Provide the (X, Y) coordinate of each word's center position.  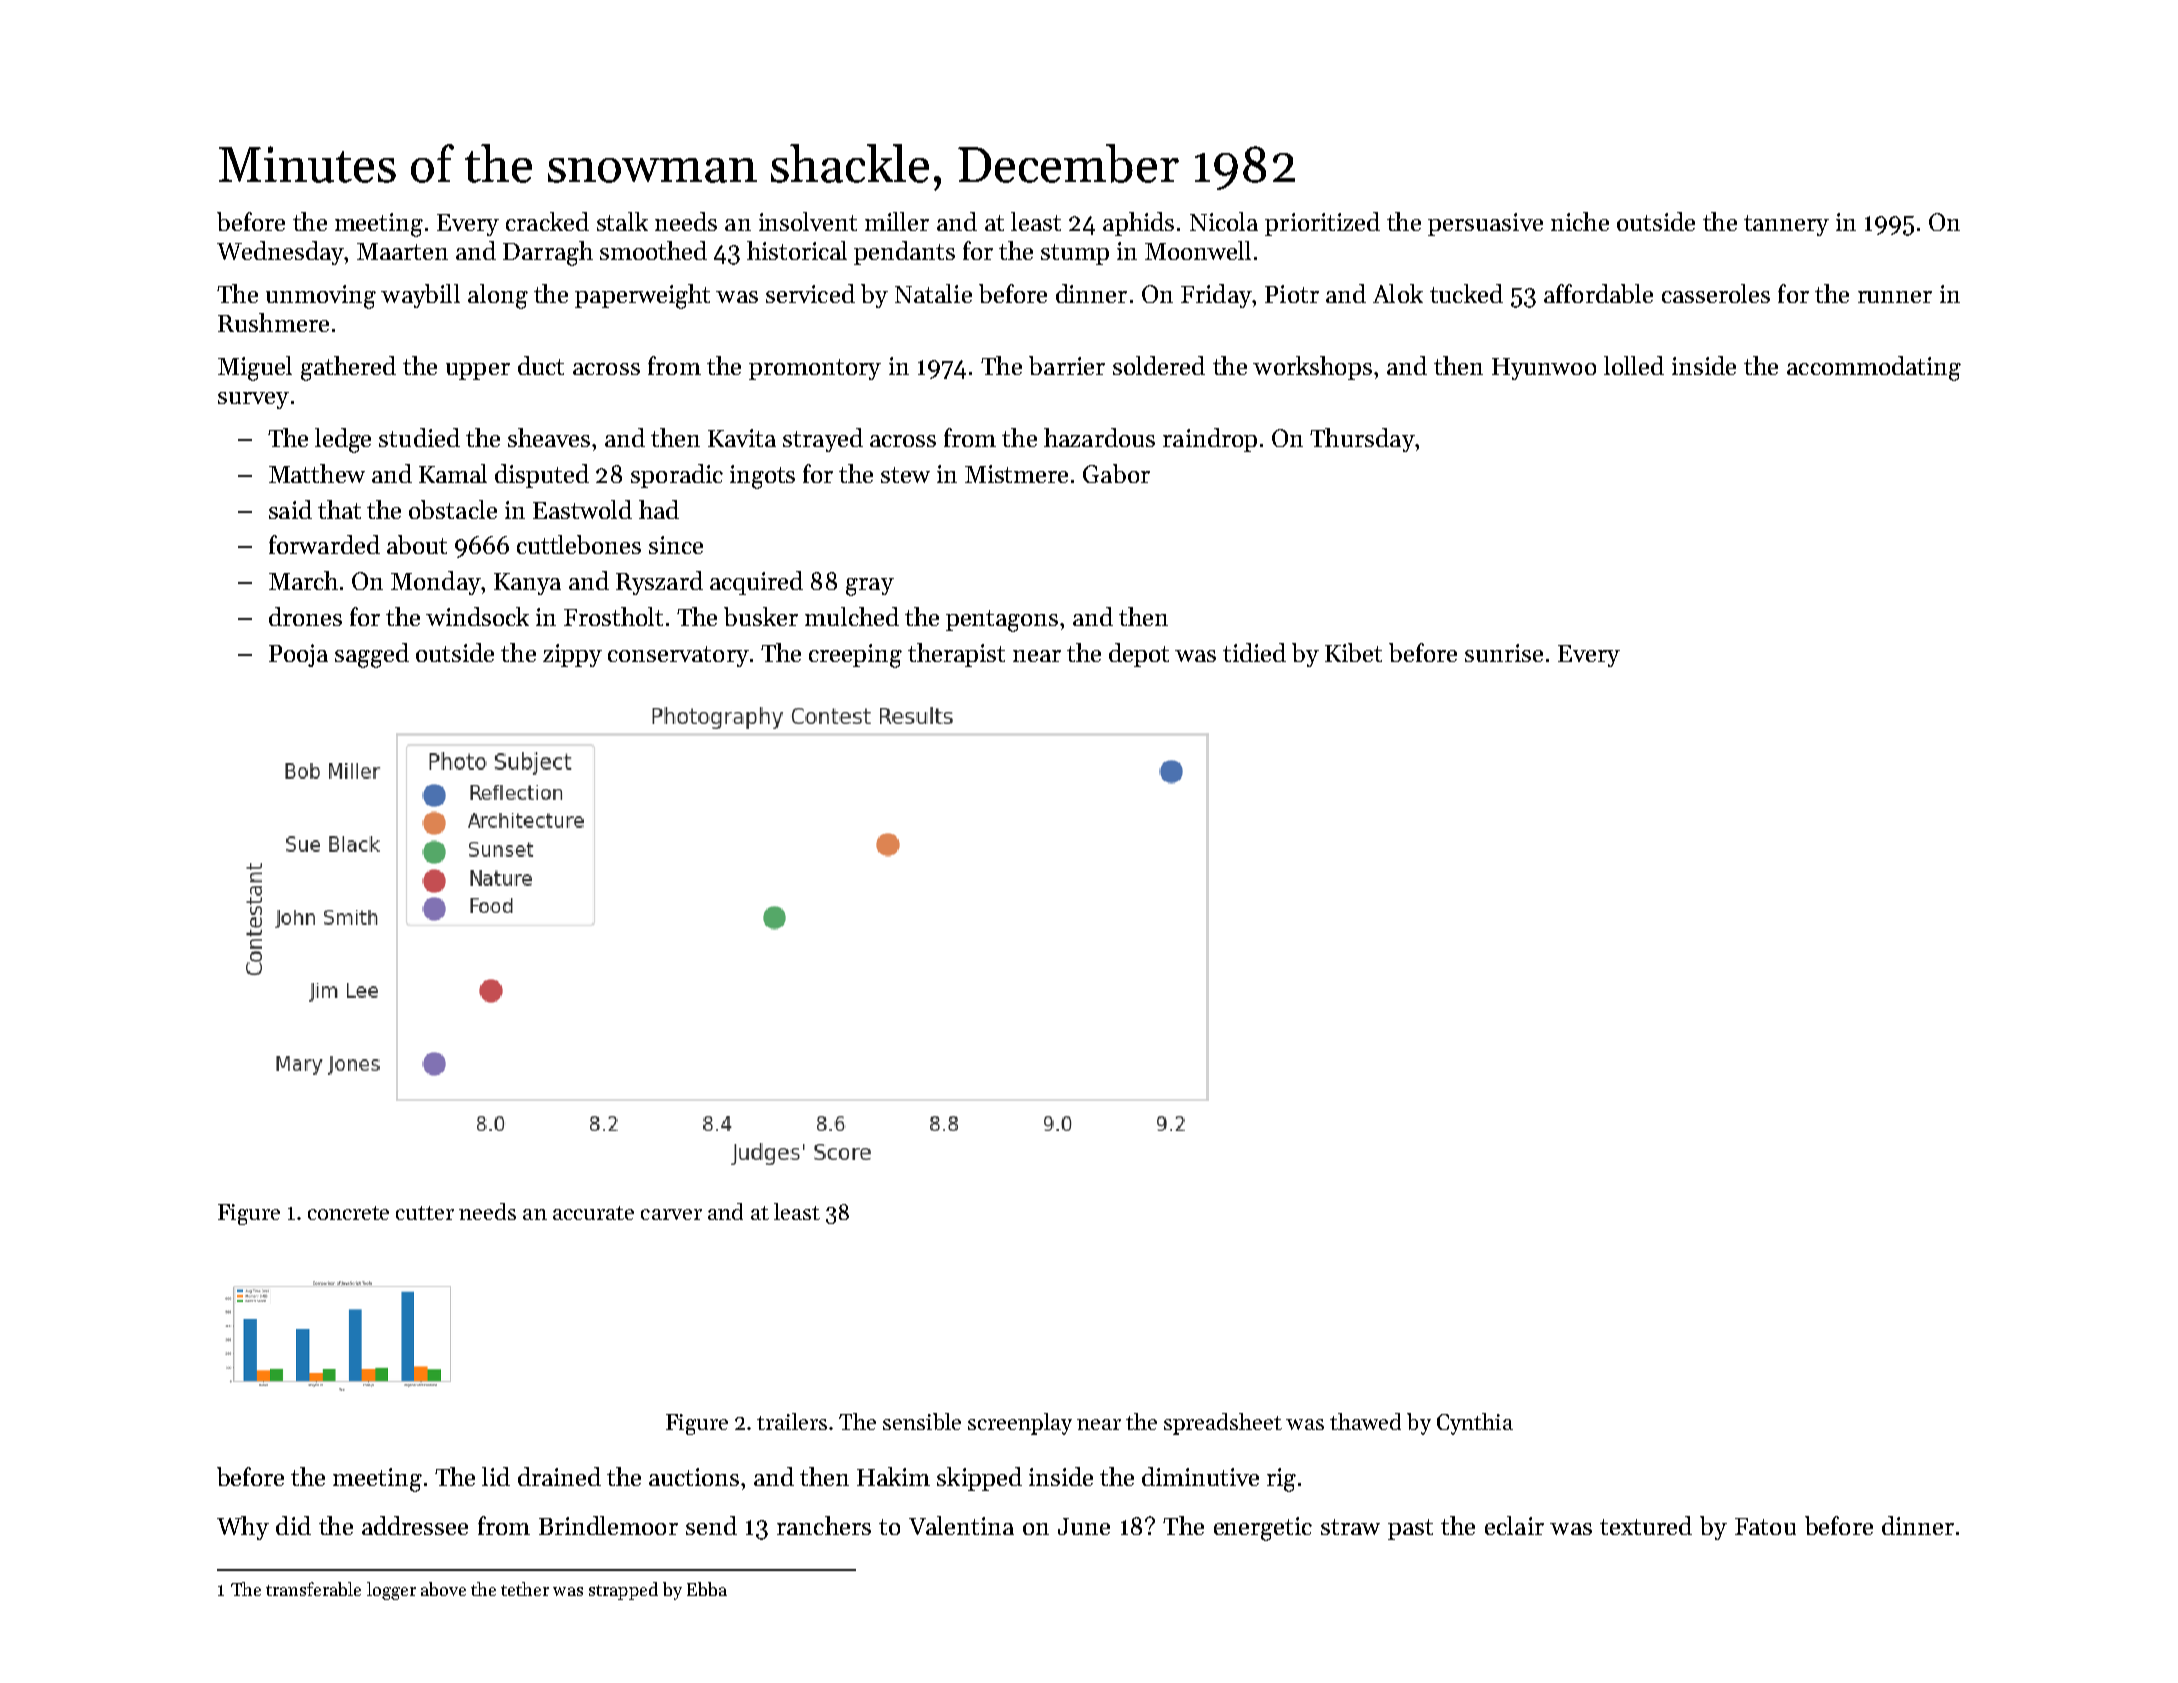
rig (1281, 1480)
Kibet (1353, 652)
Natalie (933, 293)
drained (559, 1476)
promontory (815, 369)
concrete (348, 1213)
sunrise (1504, 653)
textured (1646, 1525)
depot (1139, 655)
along (498, 296)
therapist (956, 655)
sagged (372, 655)
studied (419, 437)
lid (496, 1476)
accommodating (1874, 368)
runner (1895, 297)
